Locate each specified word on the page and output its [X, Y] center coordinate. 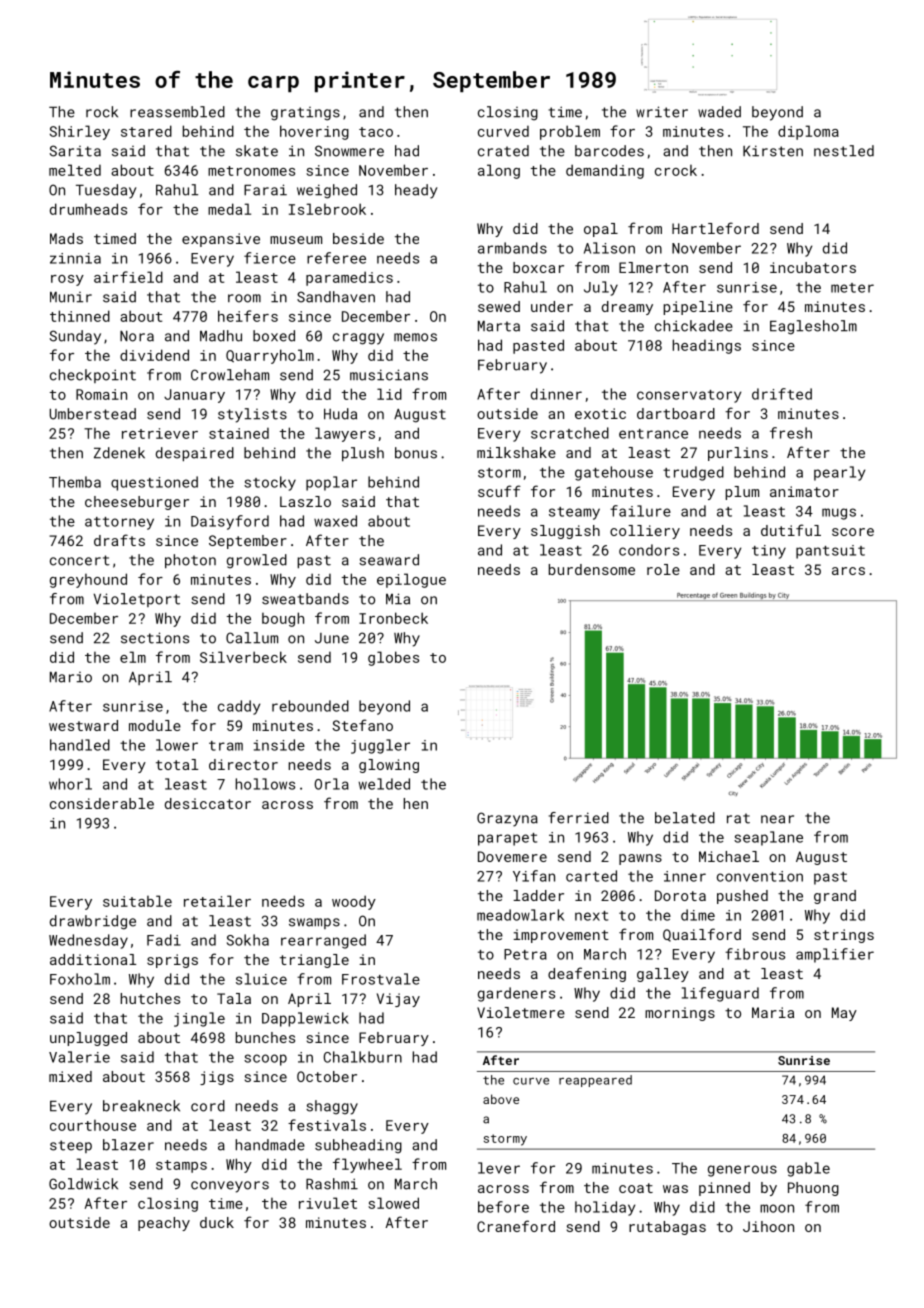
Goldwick [83, 1184]
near [777, 819]
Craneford [516, 1226]
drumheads [88, 209]
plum [742, 493]
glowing [389, 766]
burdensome [592, 569]
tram [226, 746]
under [552, 306]
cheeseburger [137, 503]
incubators [813, 267]
